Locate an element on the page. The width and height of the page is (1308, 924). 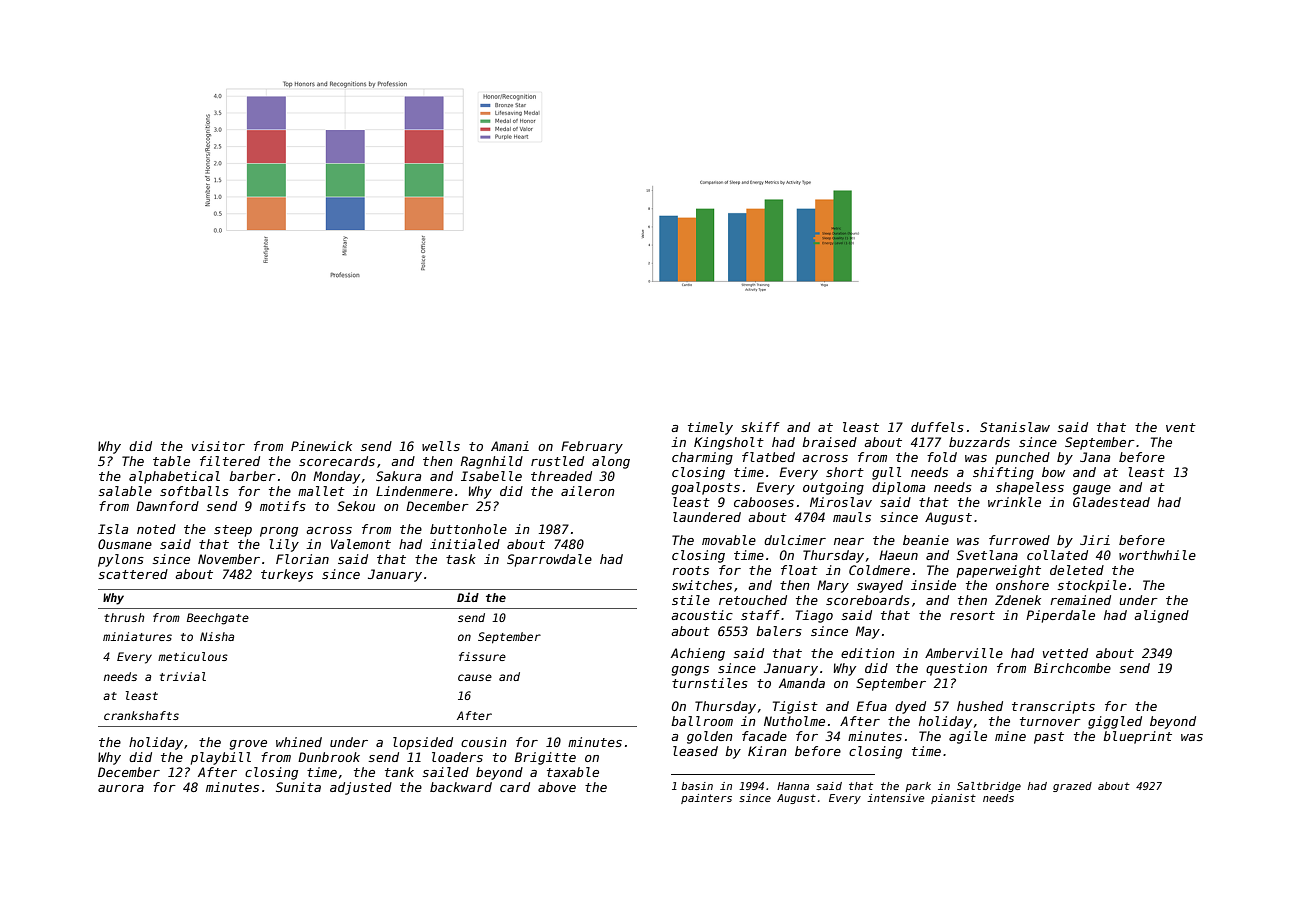
visitor is located at coordinates (218, 446).
